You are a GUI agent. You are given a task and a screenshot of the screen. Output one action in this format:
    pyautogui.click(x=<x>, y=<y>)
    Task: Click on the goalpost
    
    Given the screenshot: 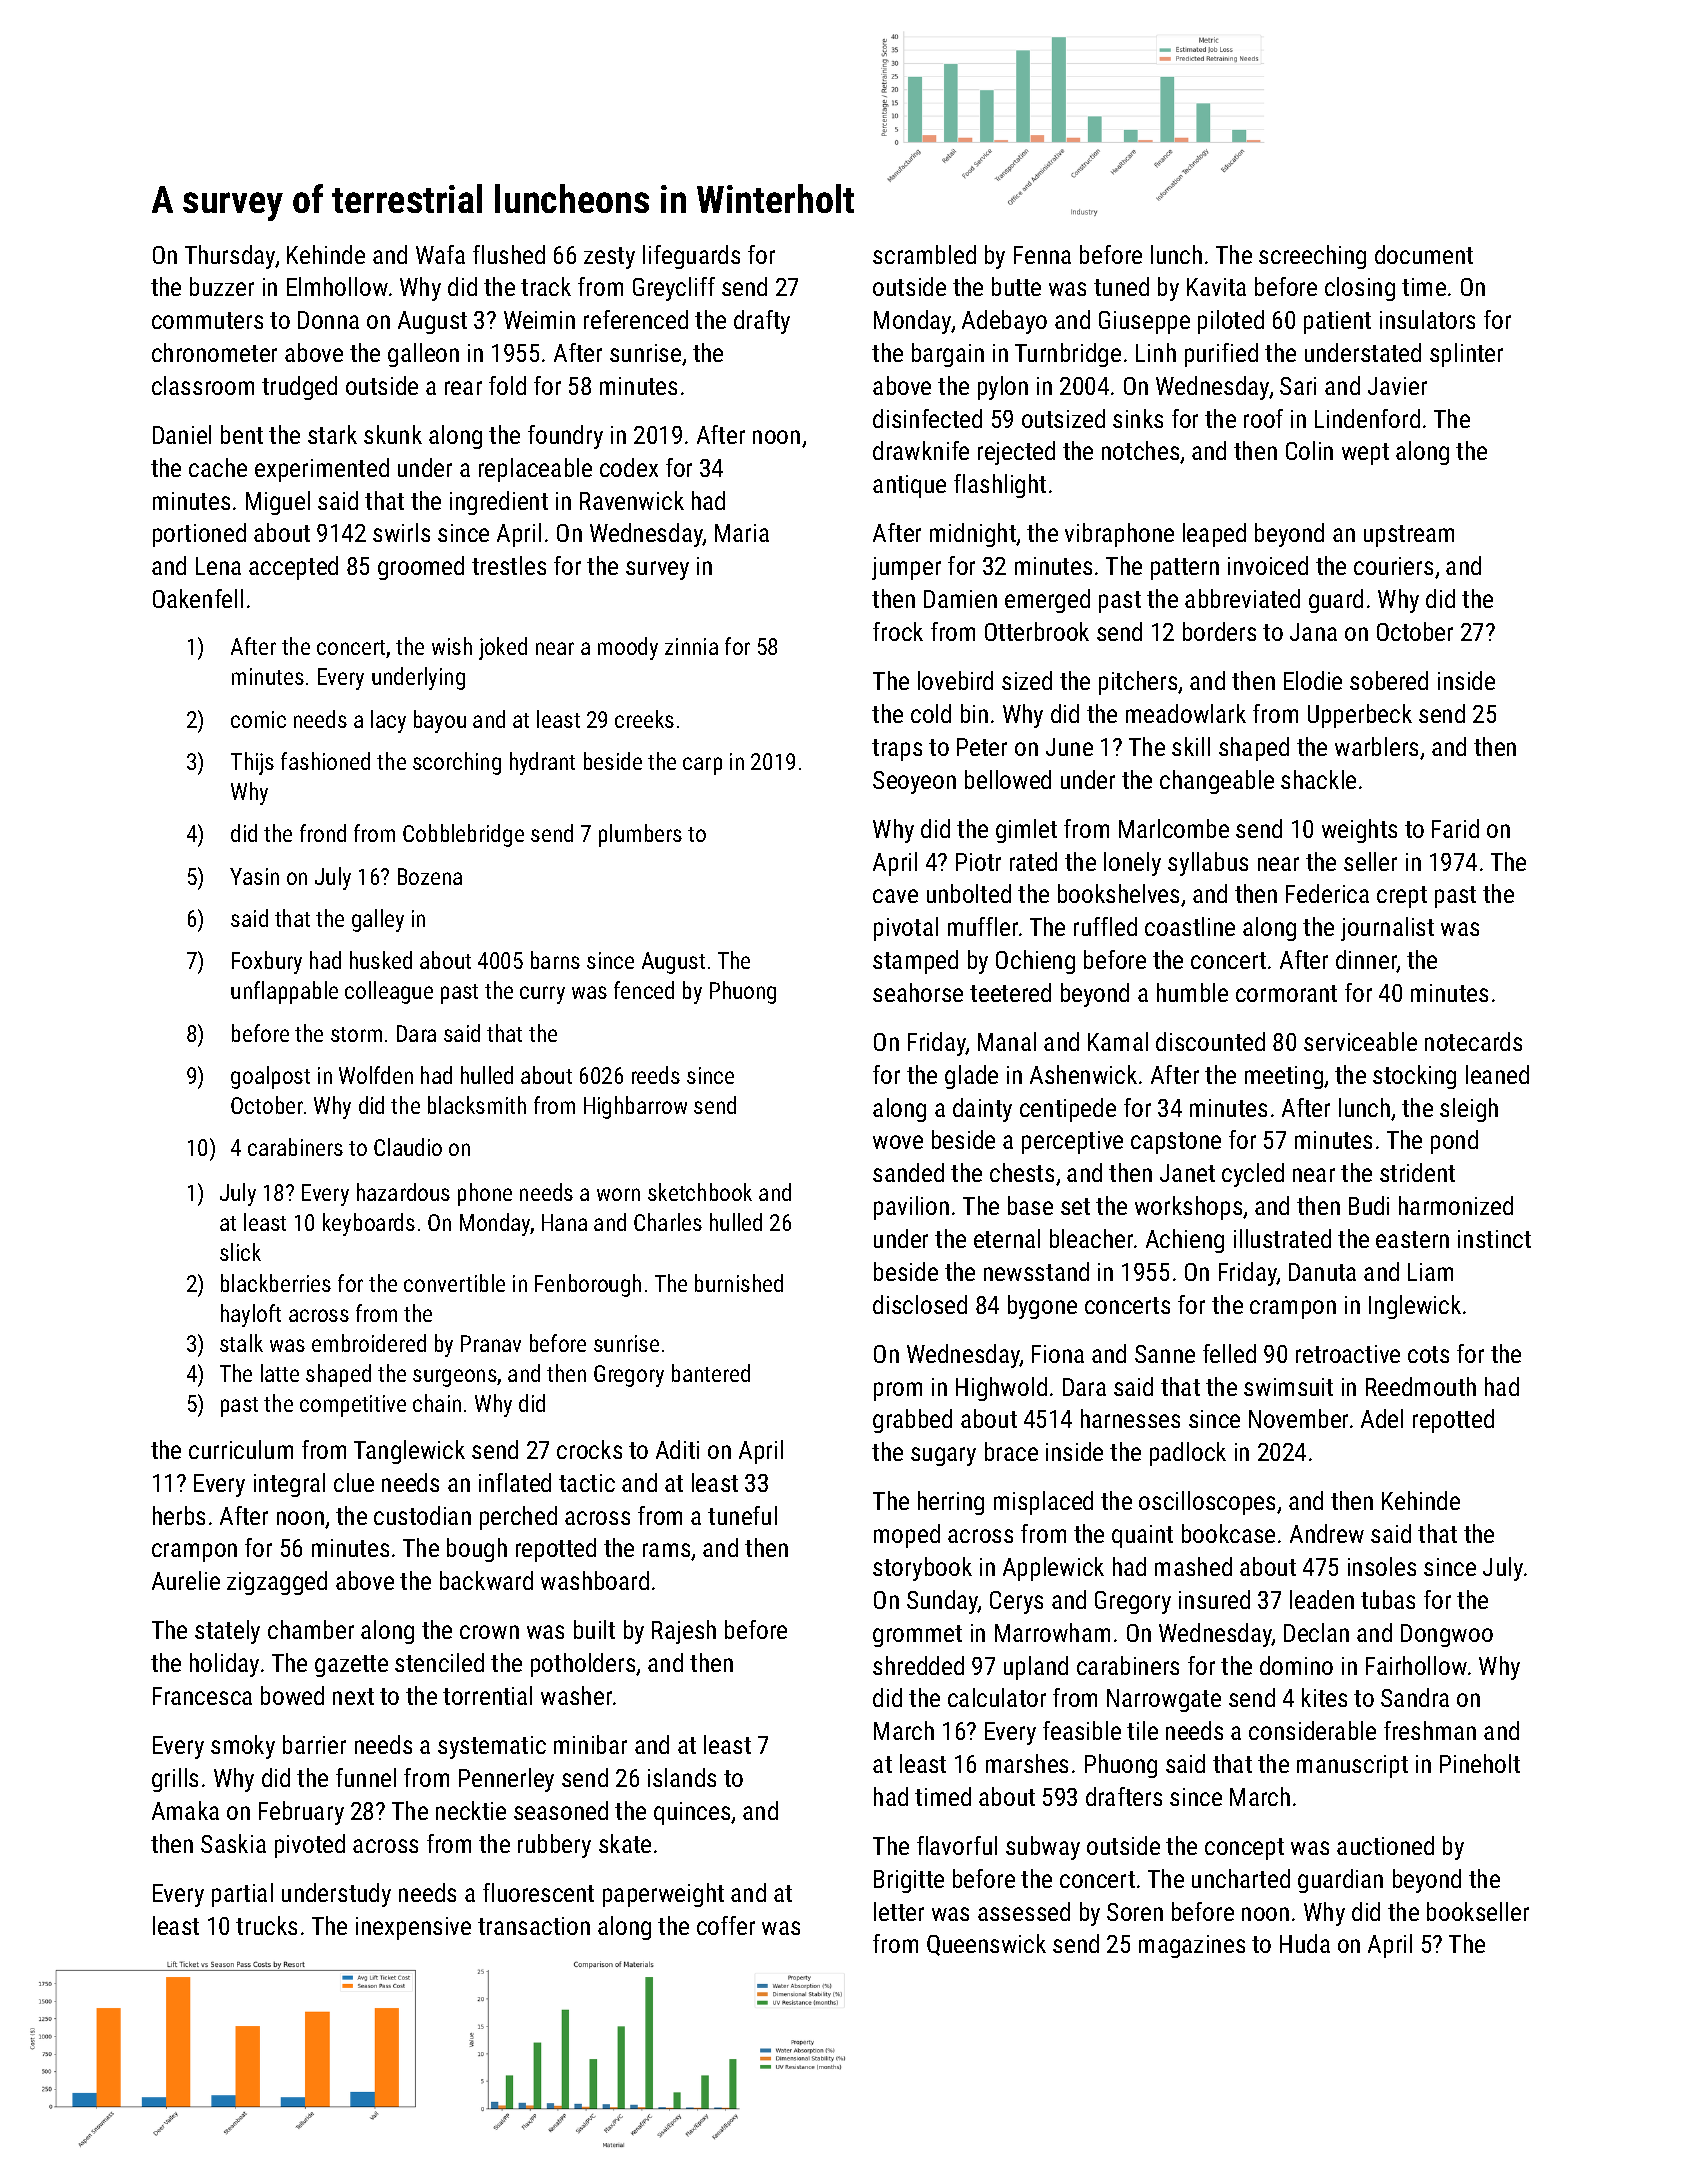 What is the action you would take?
    pyautogui.click(x=270, y=1077)
